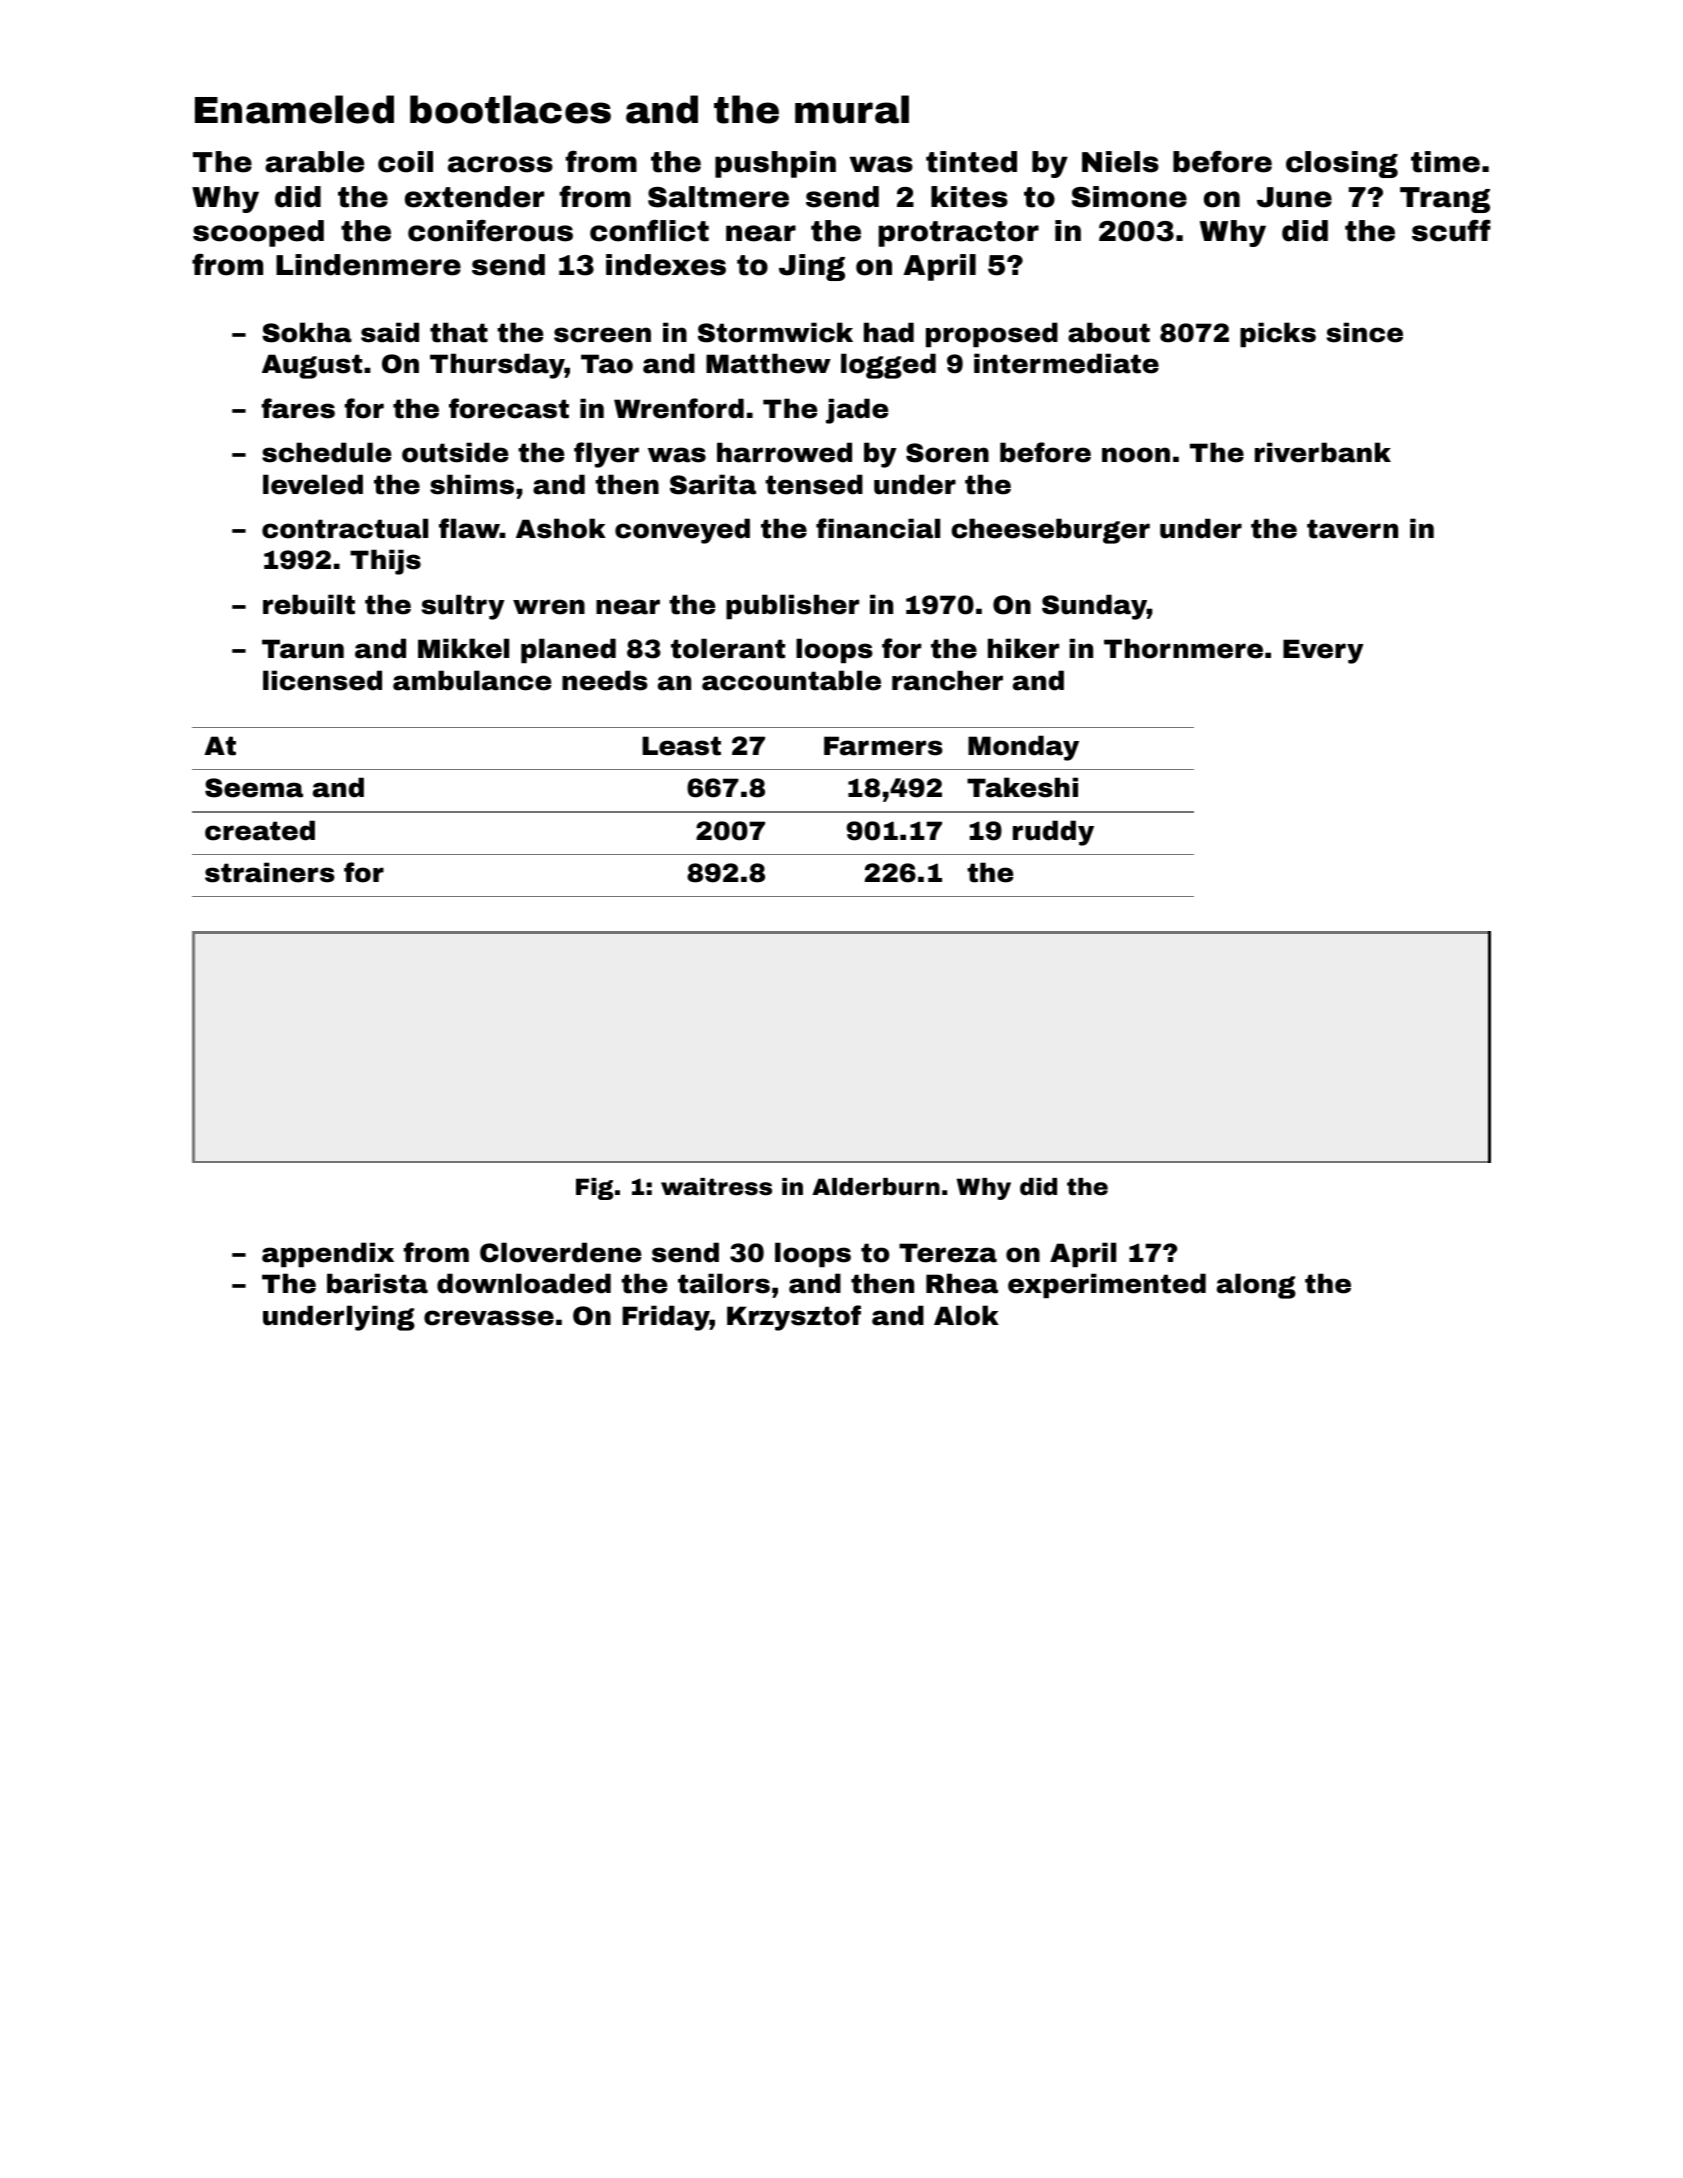  Describe the element at coordinates (377, 1283) in the screenshot. I see `barista` at that location.
